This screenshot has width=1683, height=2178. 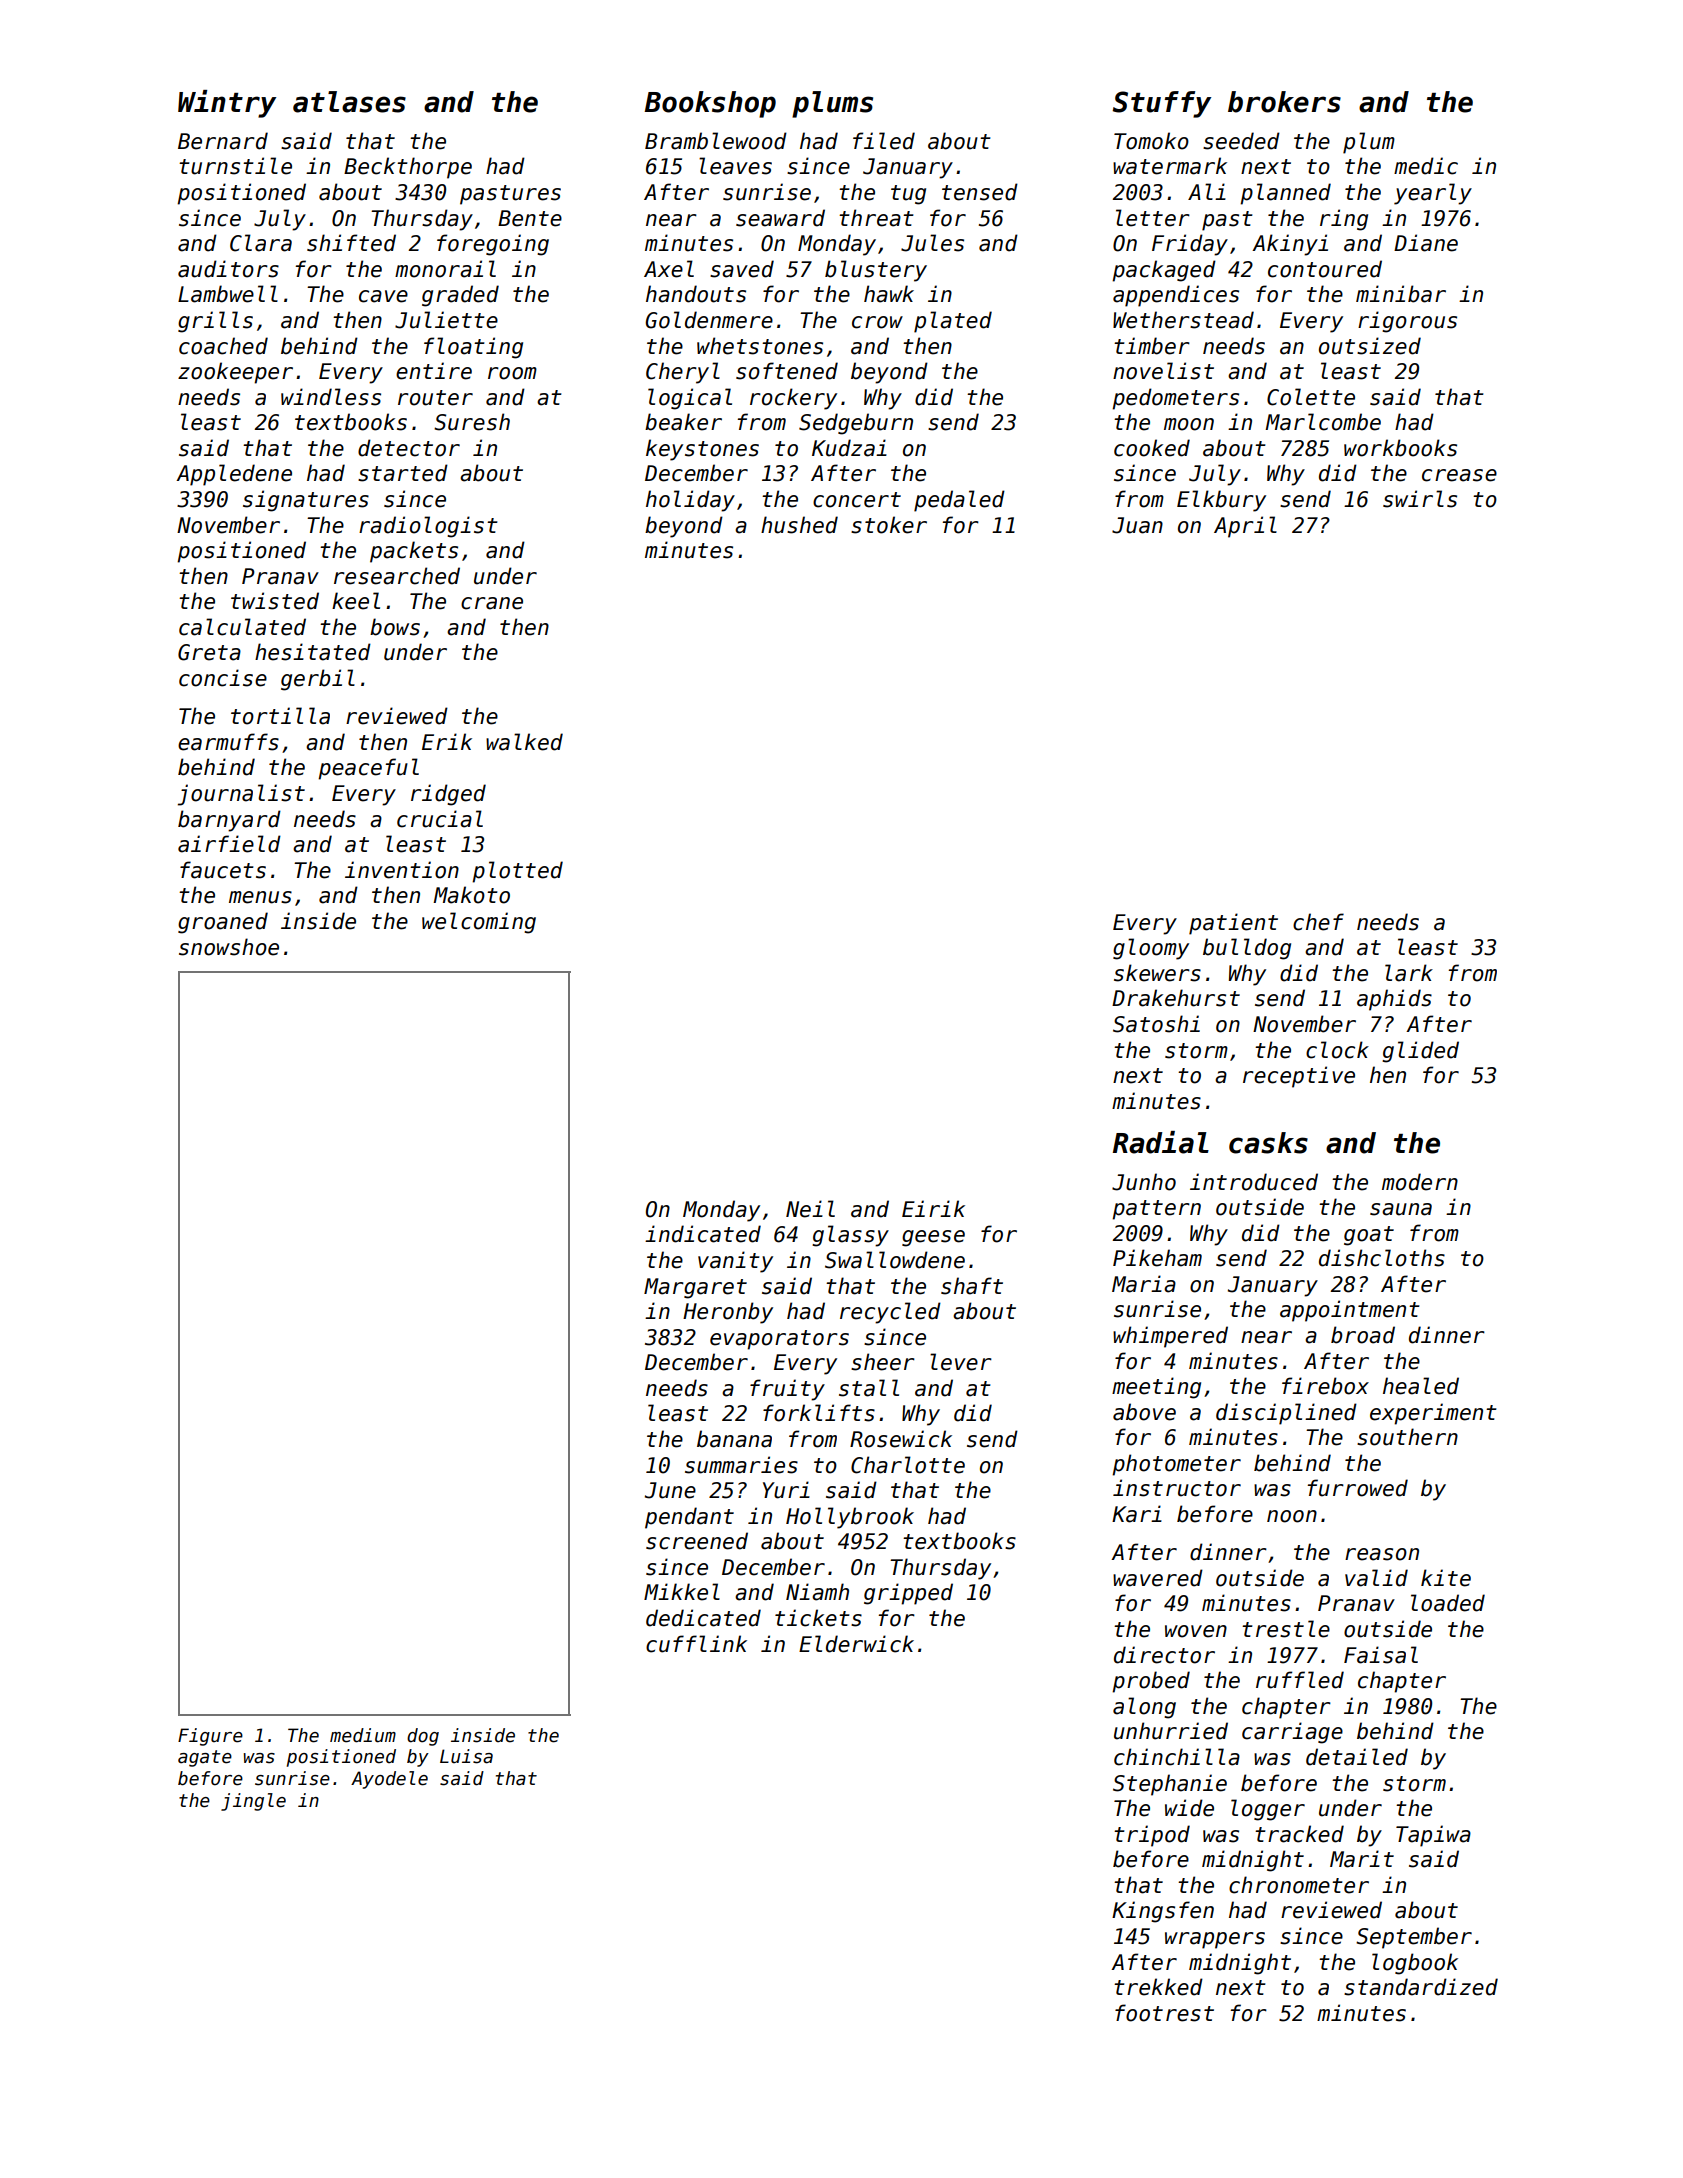 I want to click on Bookshop, so click(x=710, y=104).
